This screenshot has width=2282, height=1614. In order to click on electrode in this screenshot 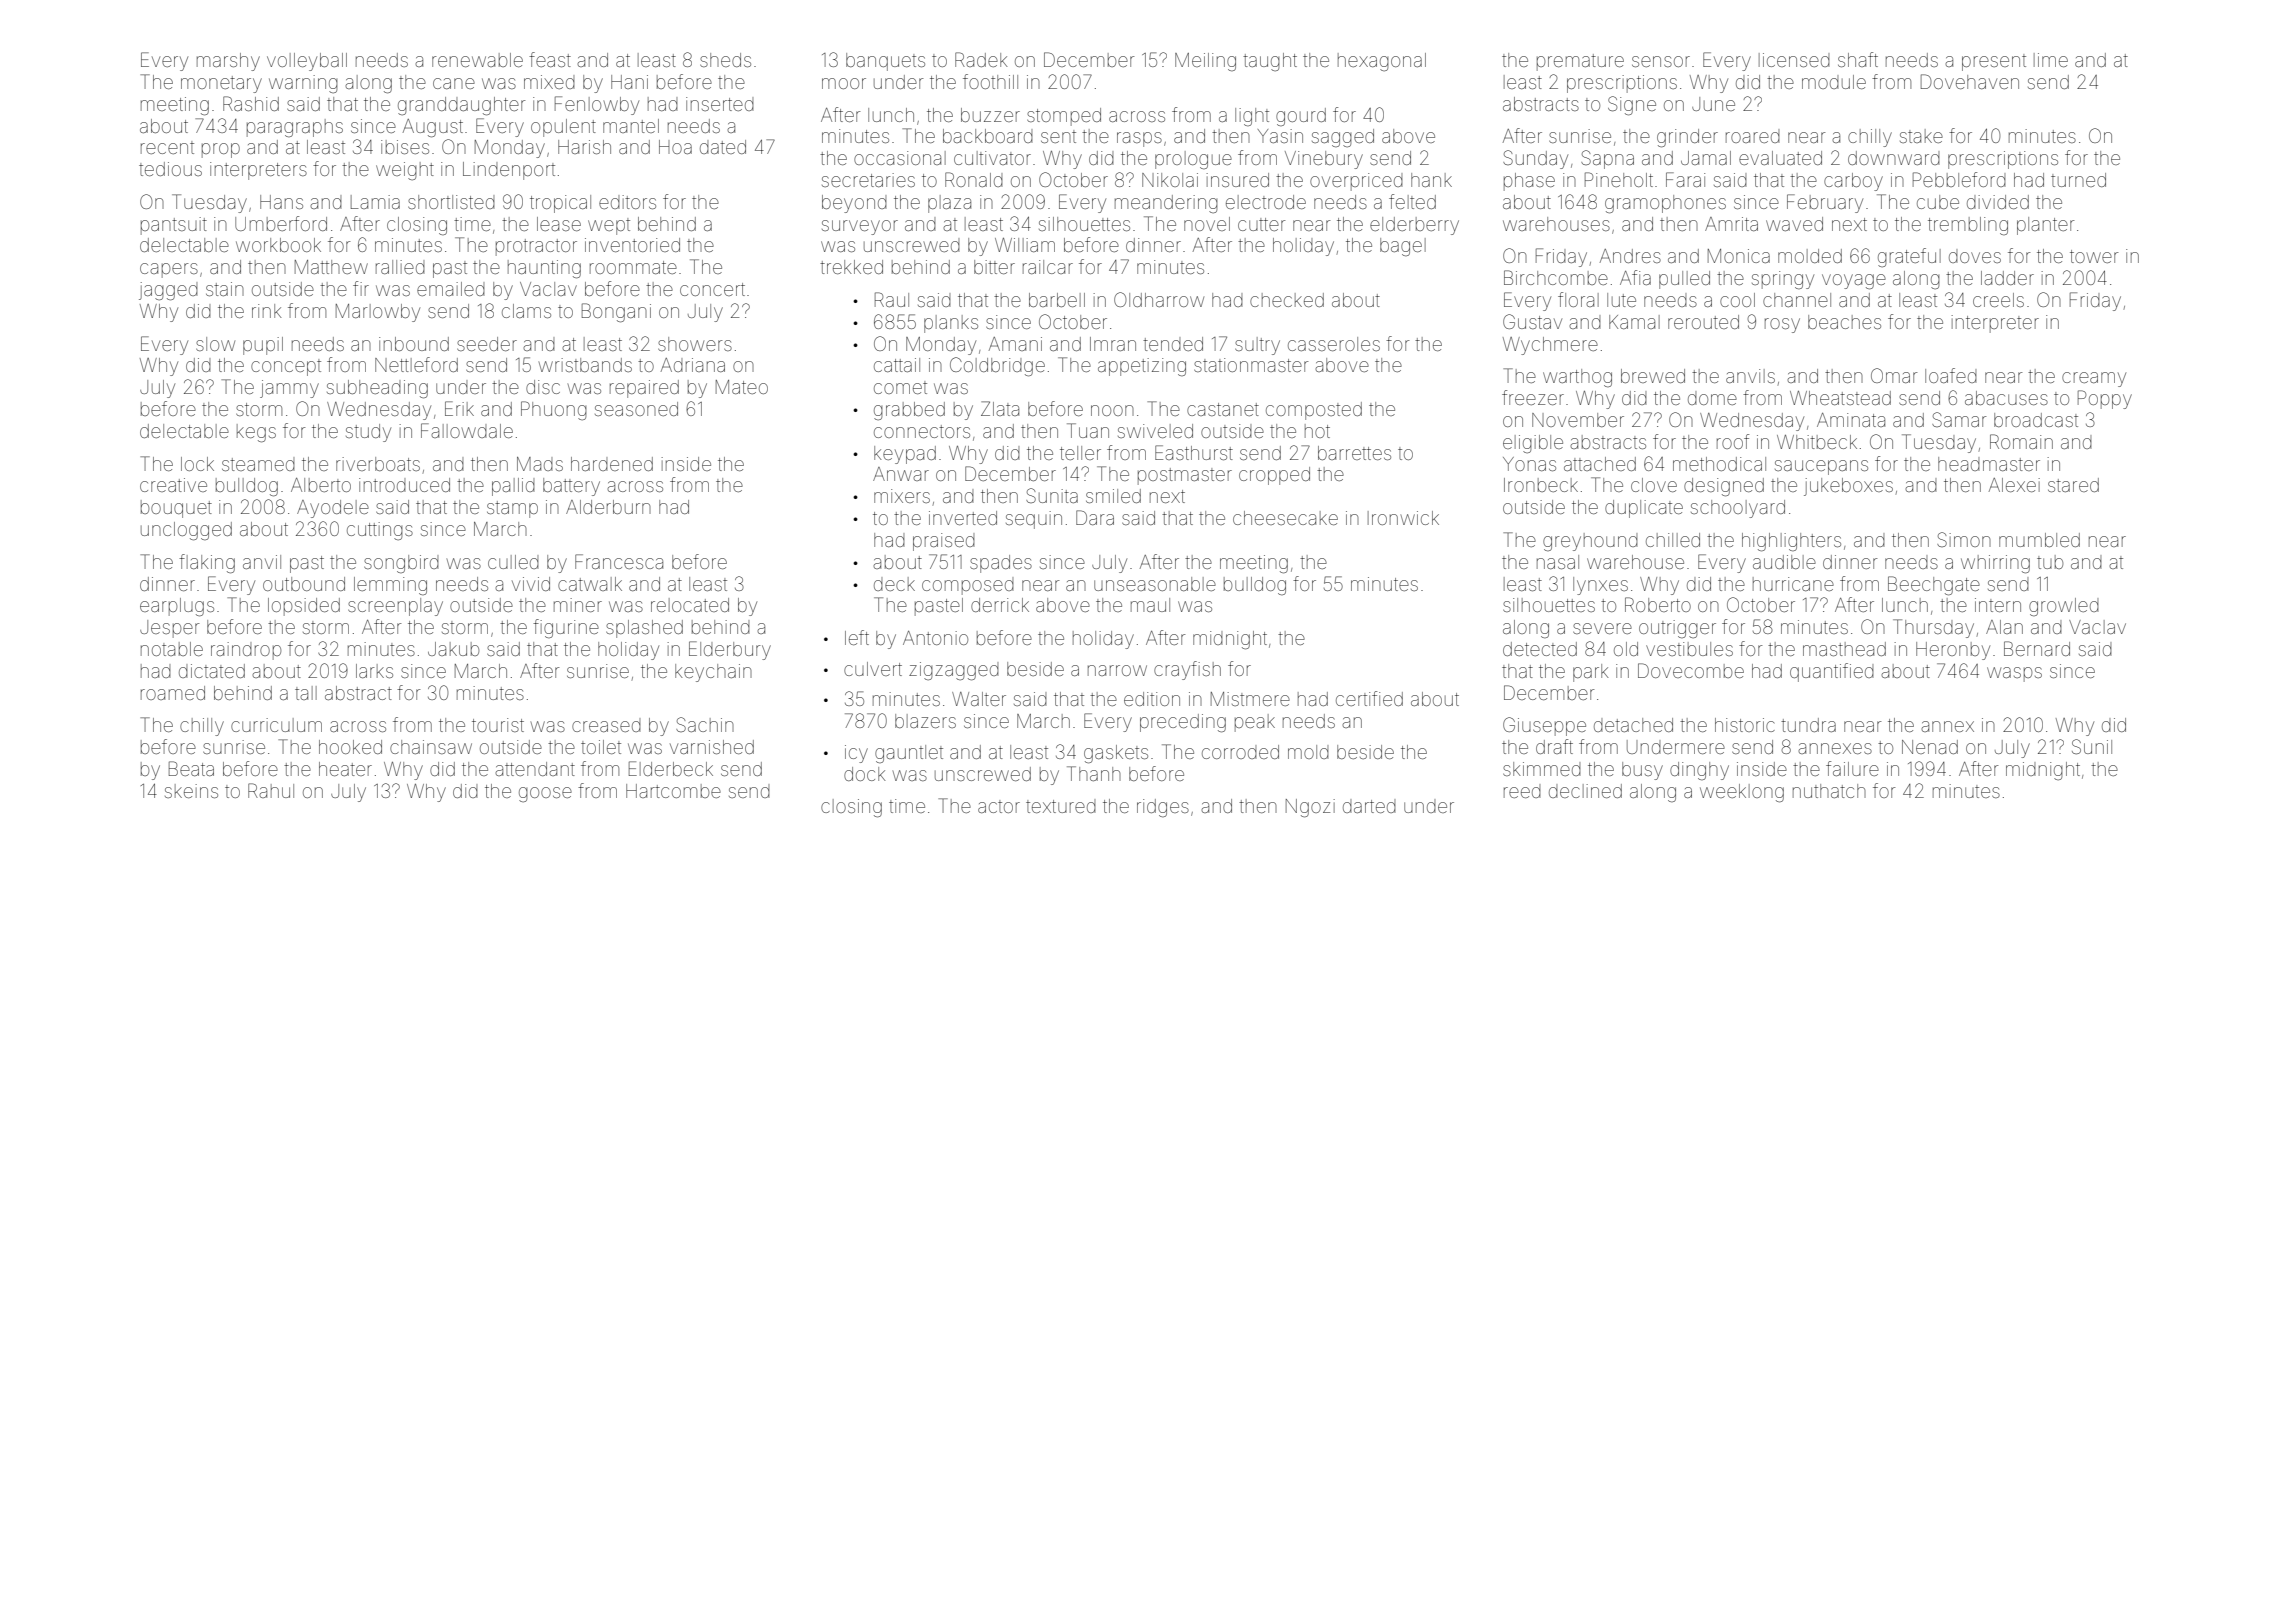, I will do `click(1266, 202)`.
